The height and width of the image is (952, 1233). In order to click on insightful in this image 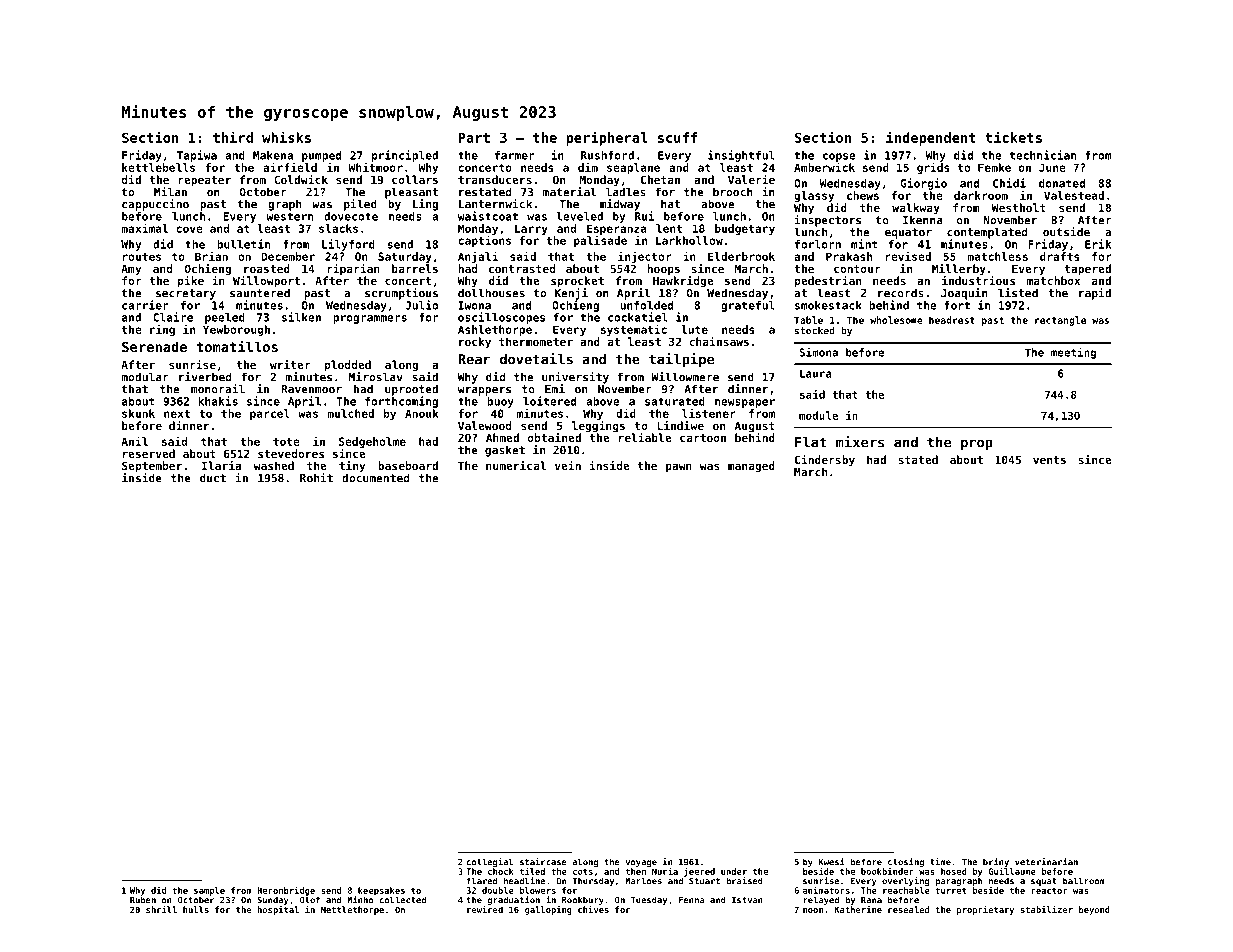, I will do `click(741, 156)`.
